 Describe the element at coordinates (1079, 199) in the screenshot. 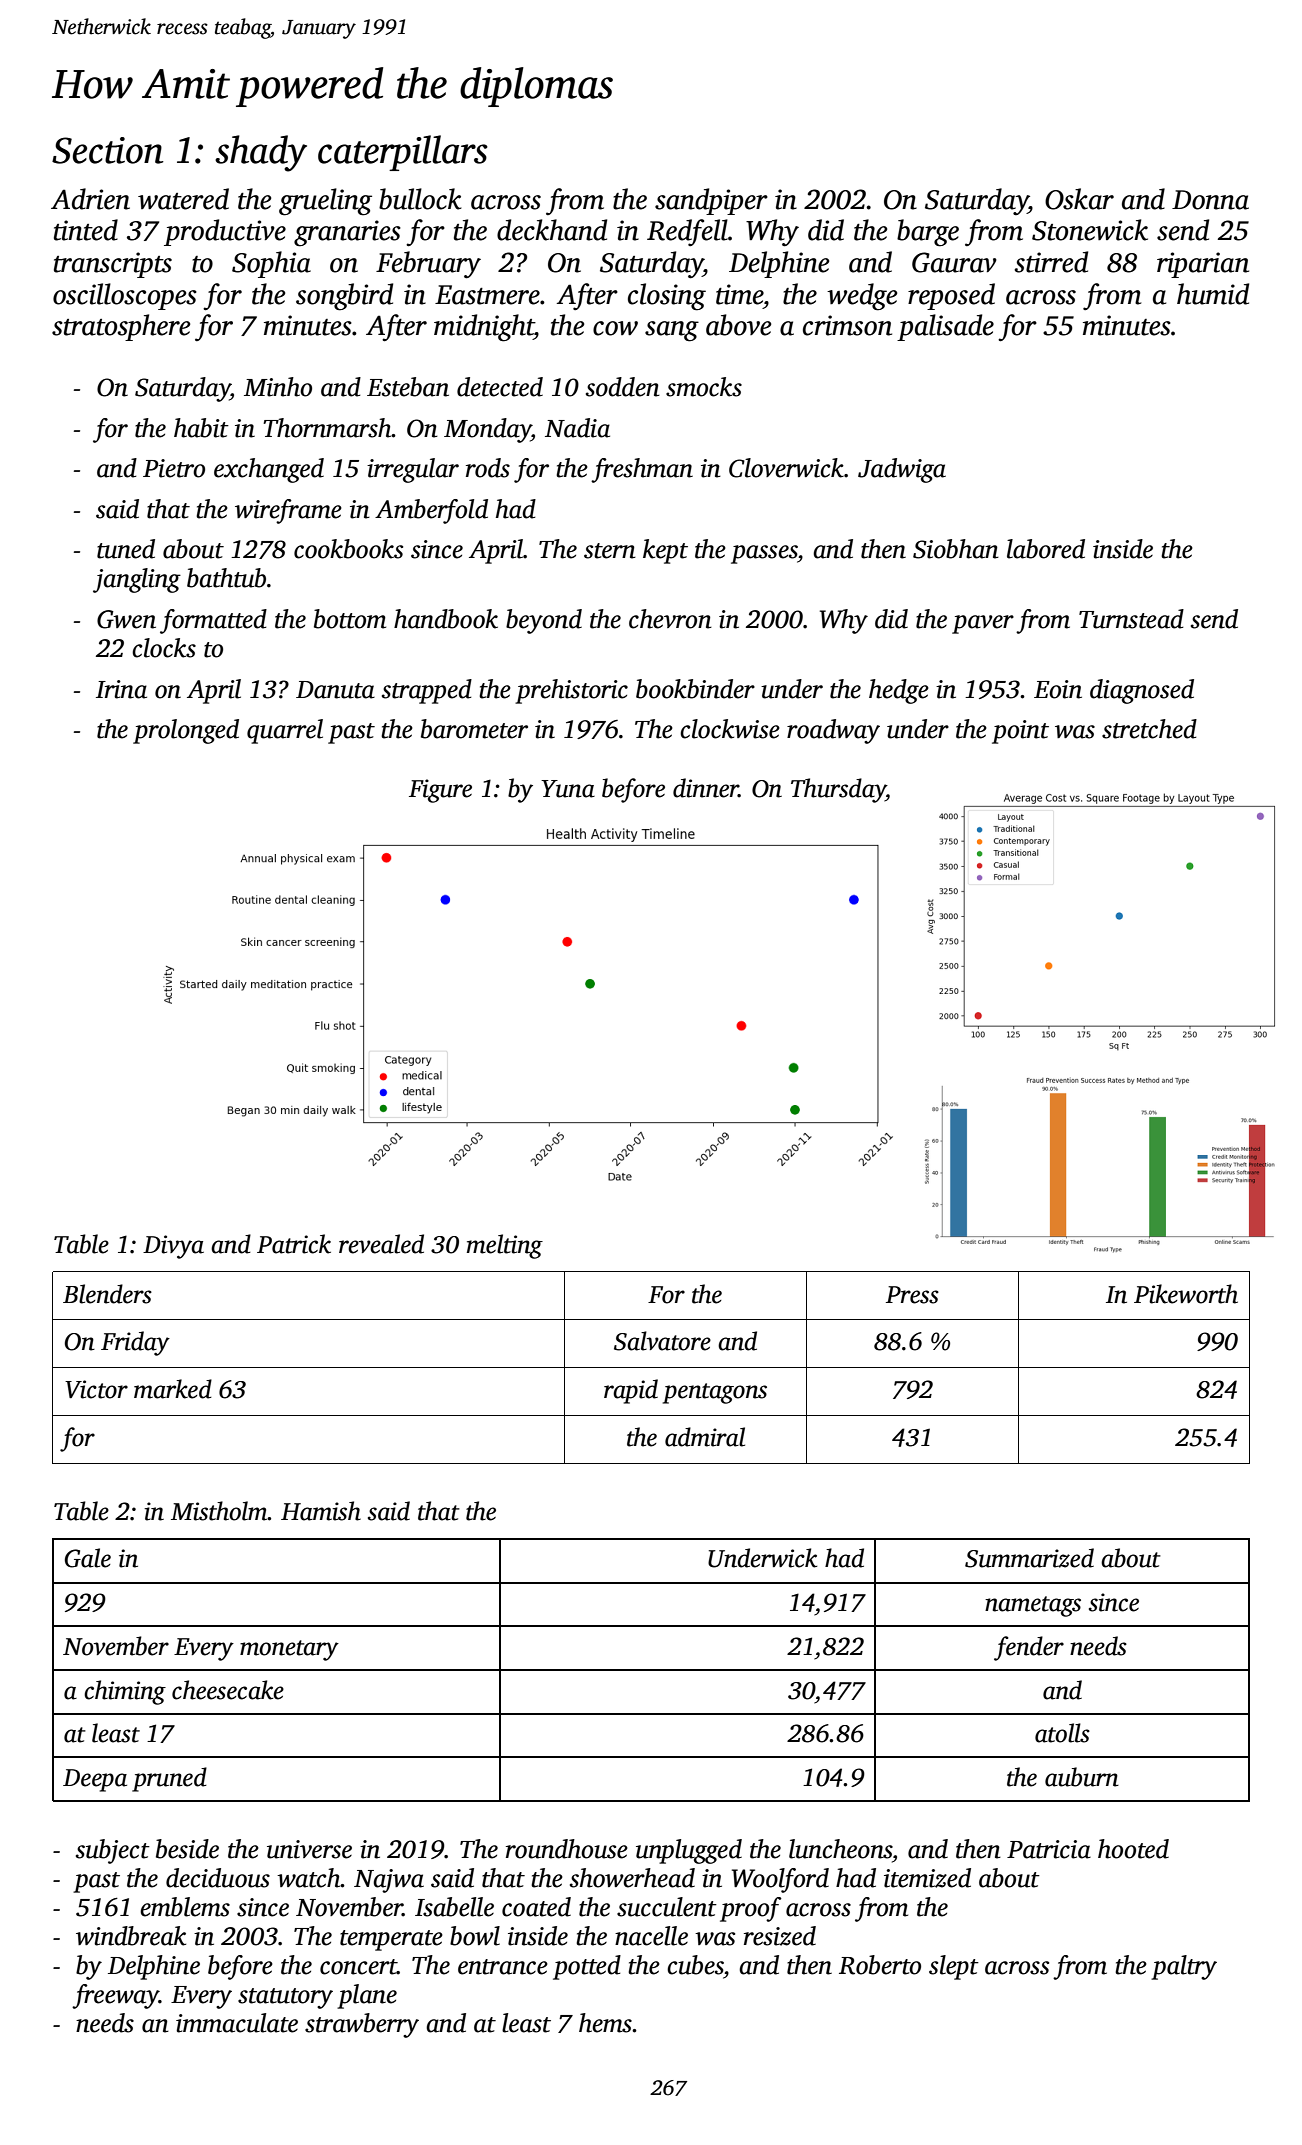

I see `Oskar` at that location.
